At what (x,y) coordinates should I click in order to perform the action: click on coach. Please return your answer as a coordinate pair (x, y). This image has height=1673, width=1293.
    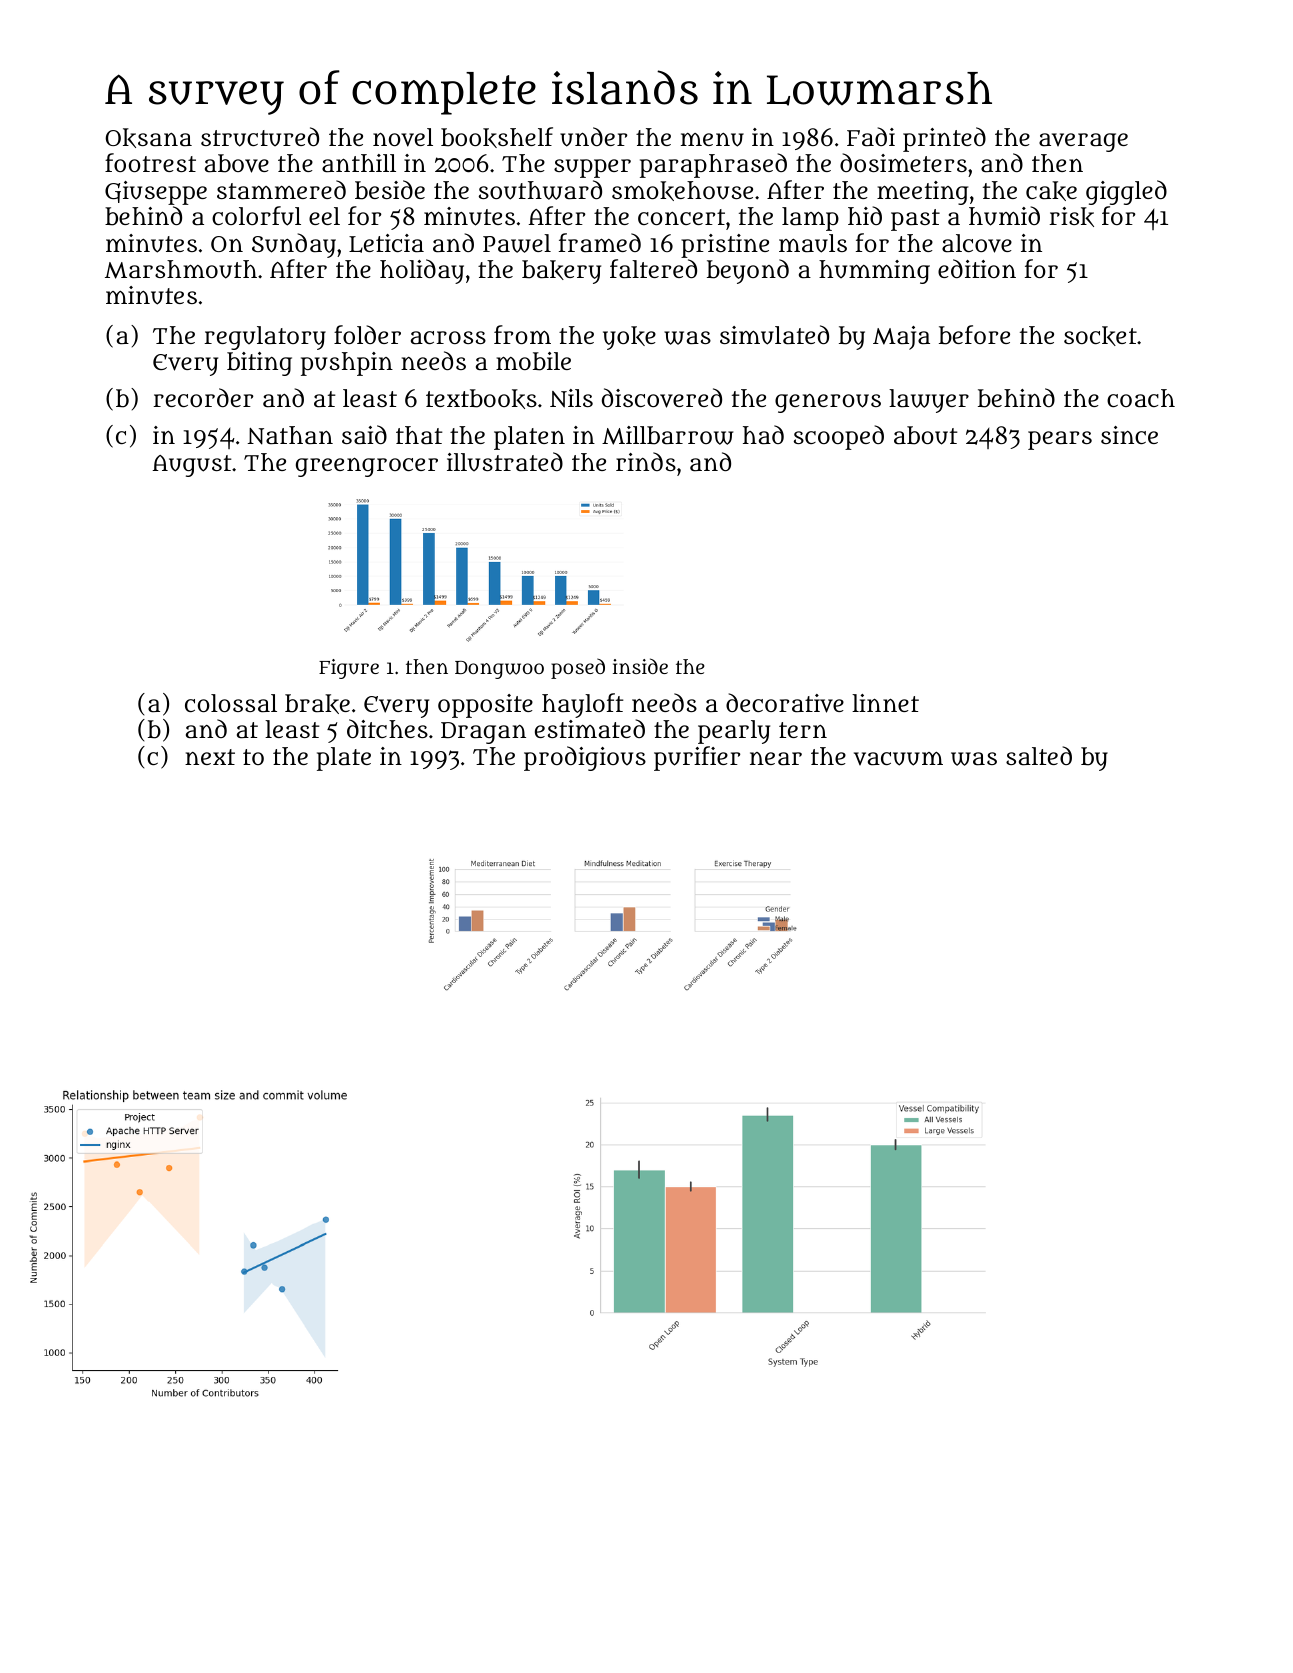
    Looking at the image, I should click on (1141, 398).
